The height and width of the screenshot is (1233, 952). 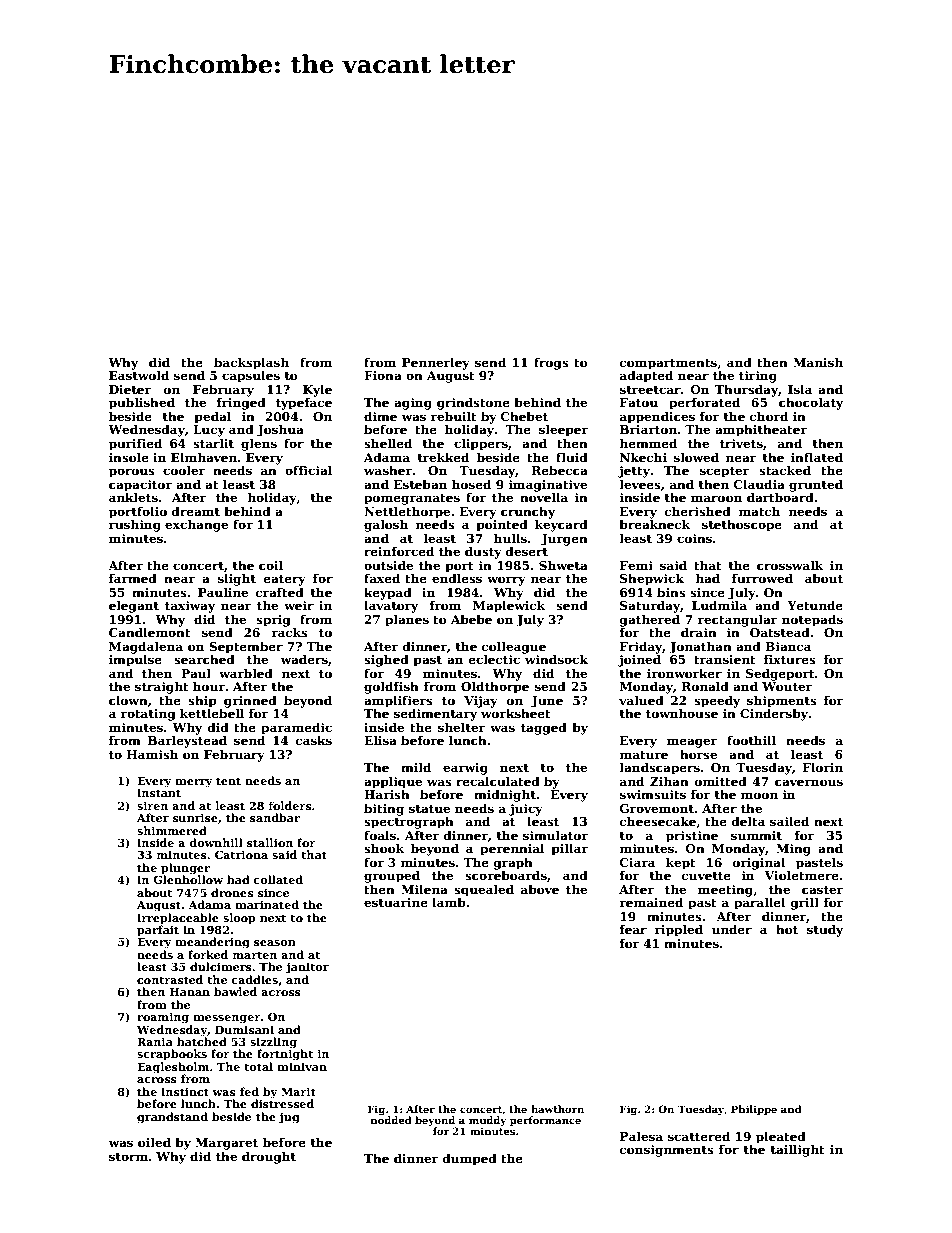 What do you see at coordinates (226, 1144) in the screenshot?
I see `Margaret` at bounding box center [226, 1144].
